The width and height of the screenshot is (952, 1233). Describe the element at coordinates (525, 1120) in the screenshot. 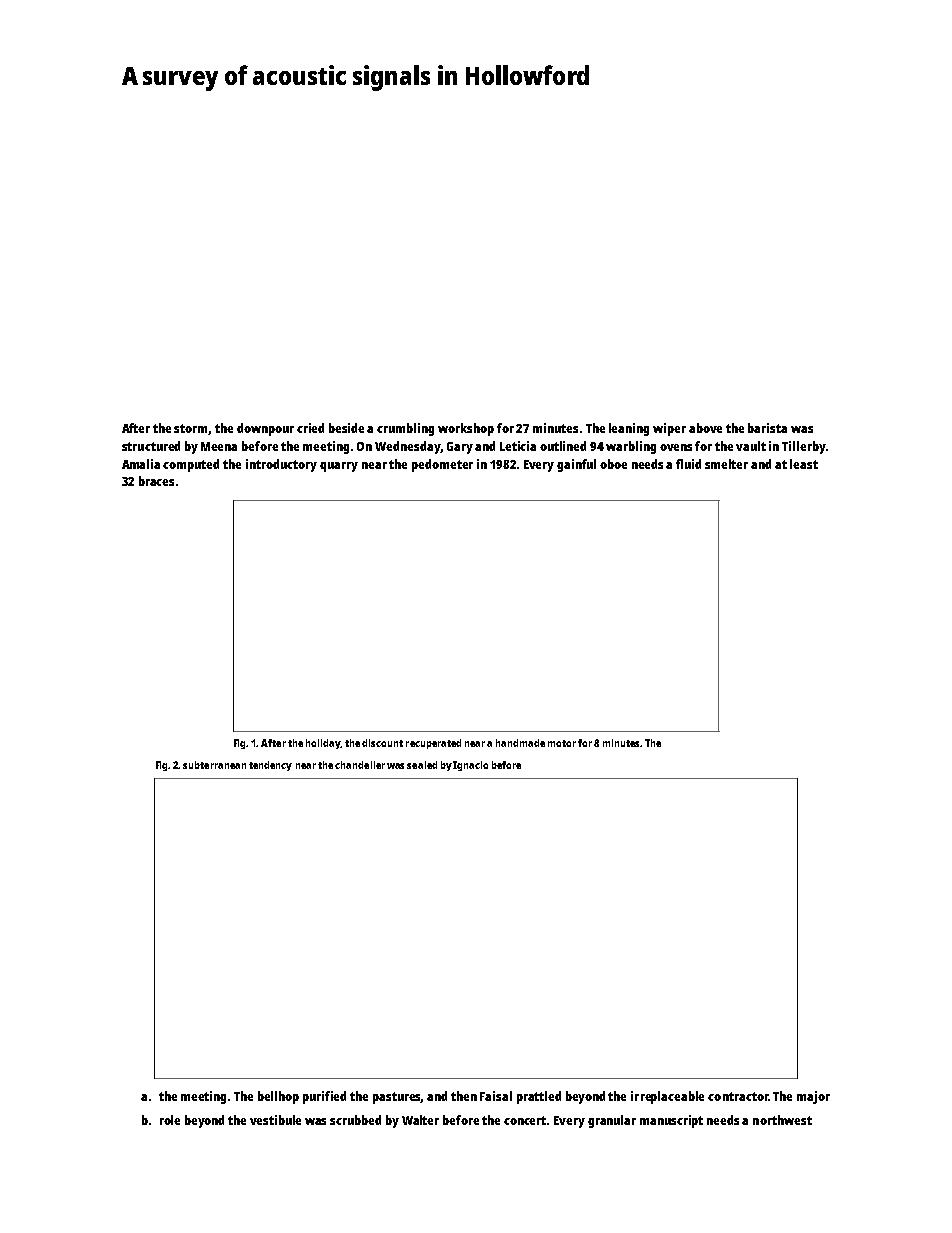

I see `concert` at that location.
